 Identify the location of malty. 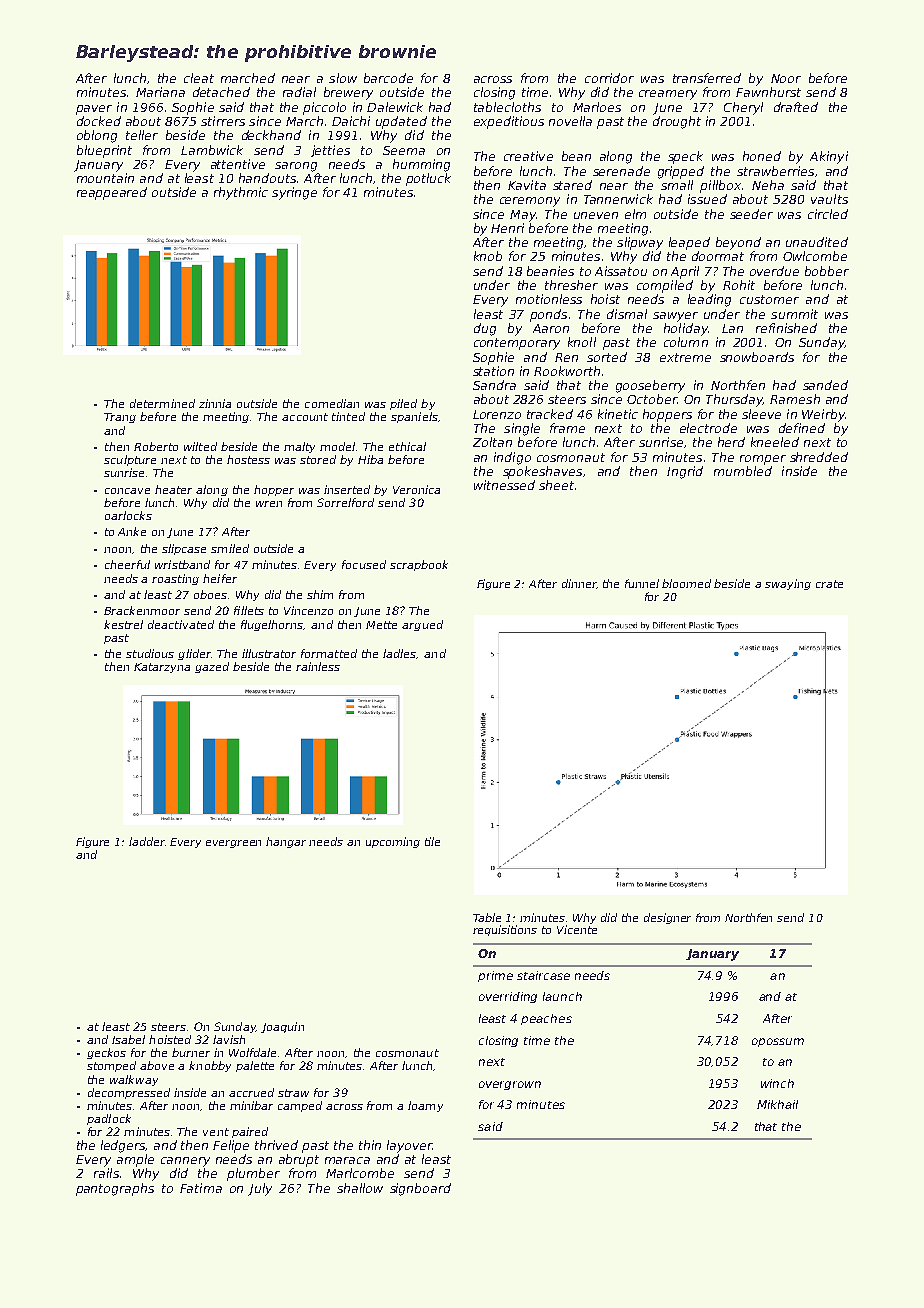
(299, 447).
